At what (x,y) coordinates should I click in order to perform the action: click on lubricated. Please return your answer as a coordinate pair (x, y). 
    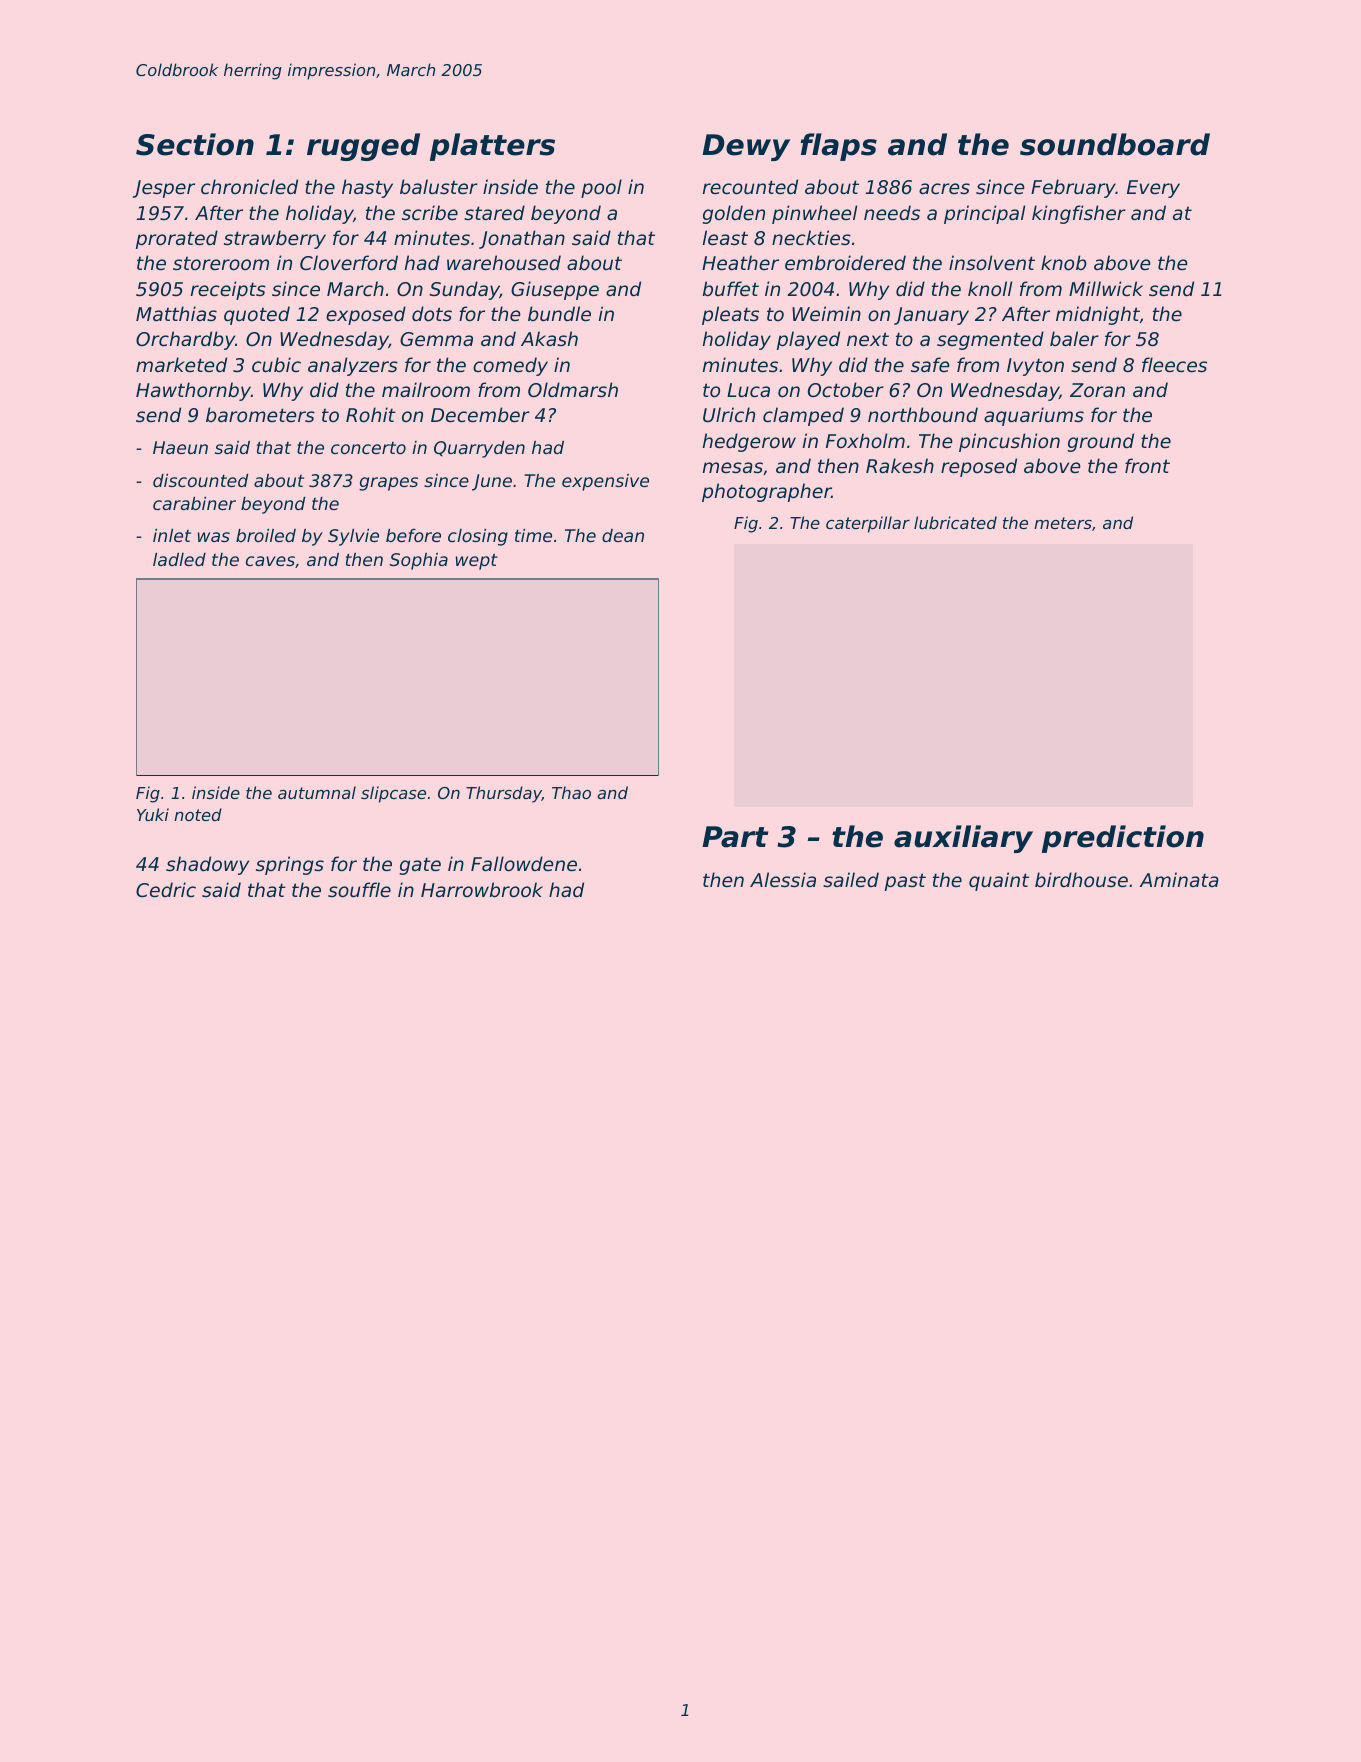
    Looking at the image, I should click on (955, 522).
